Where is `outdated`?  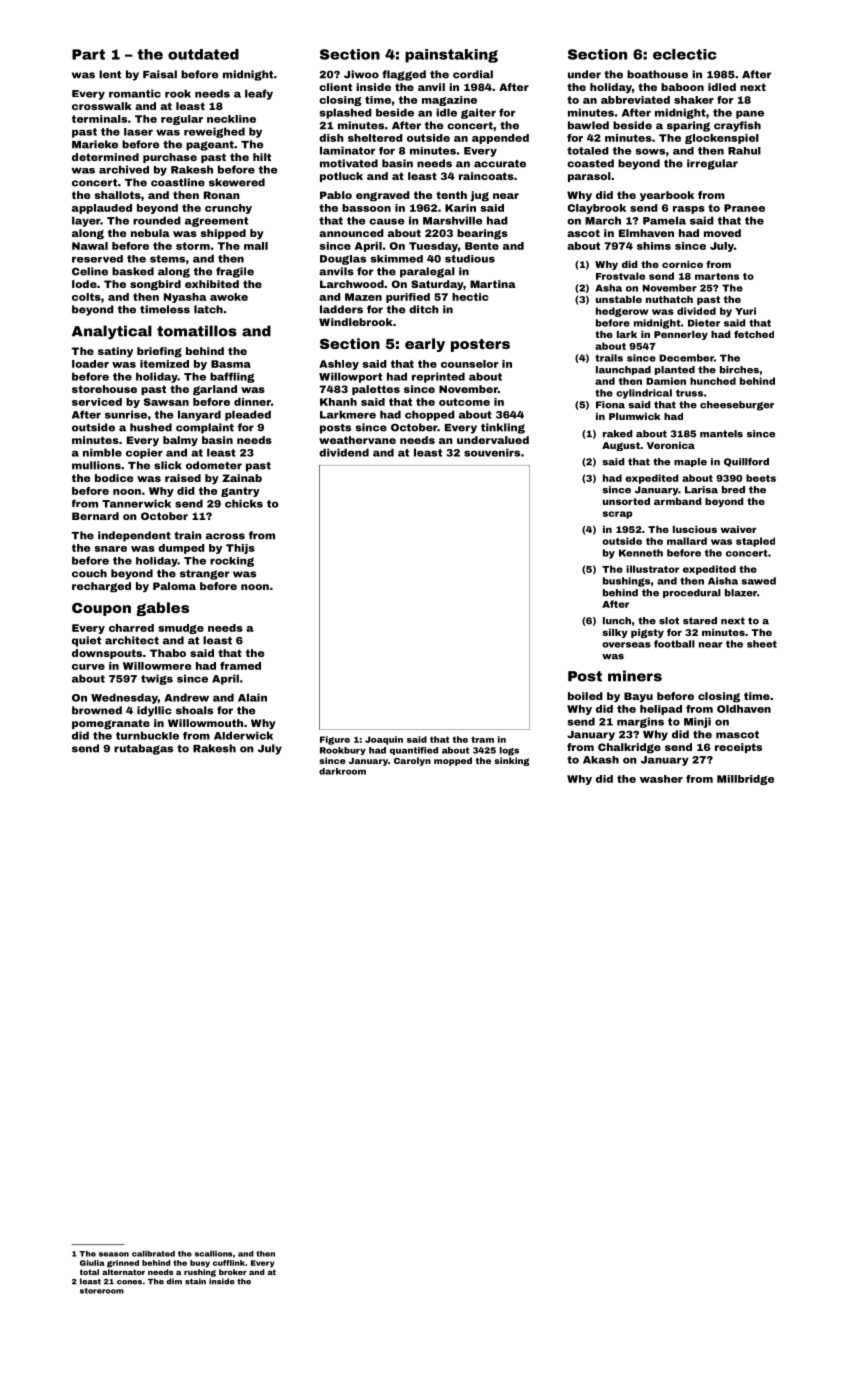
outdated is located at coordinates (203, 54).
